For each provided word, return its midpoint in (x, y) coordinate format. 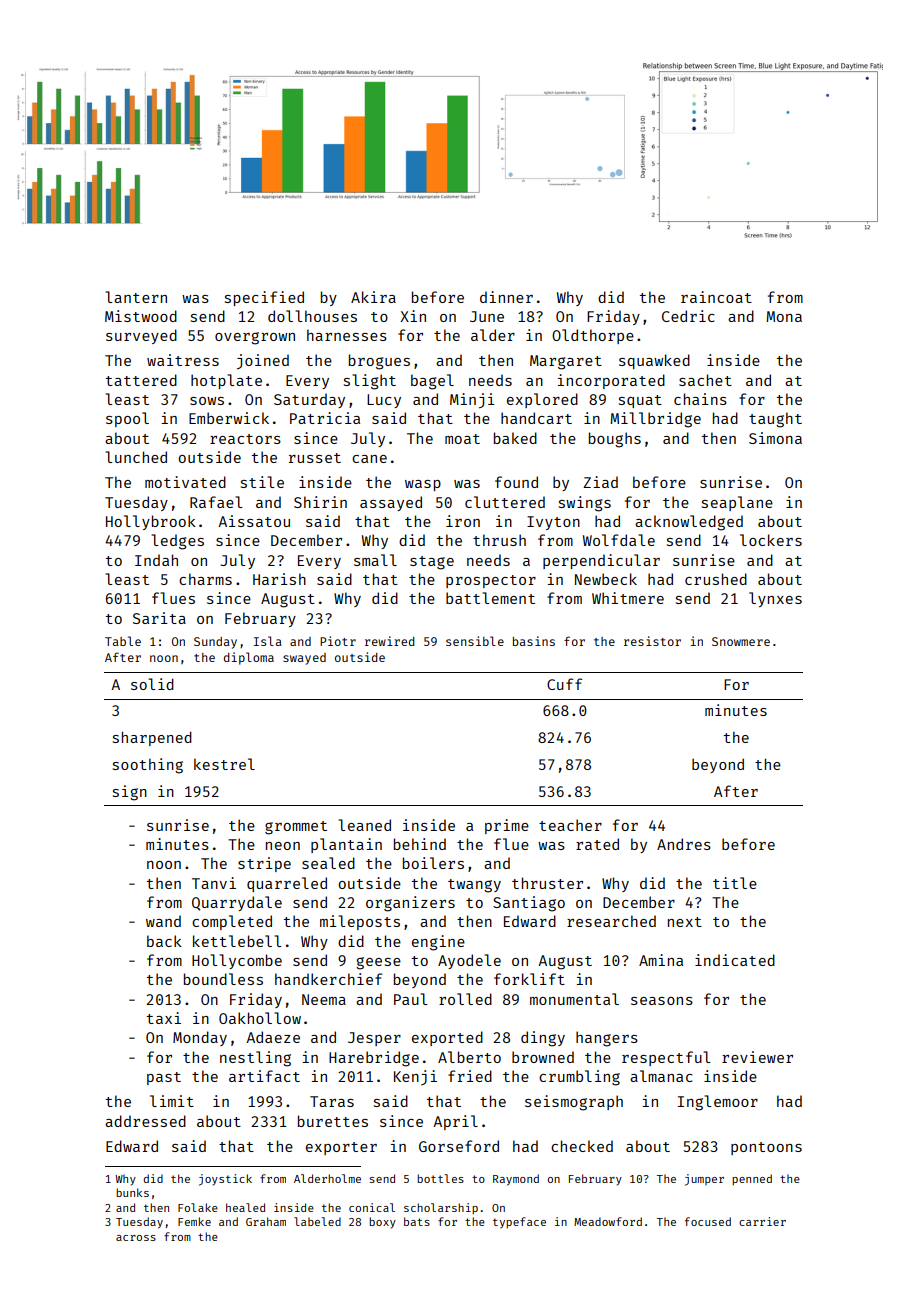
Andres (684, 844)
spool (127, 419)
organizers (410, 904)
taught (775, 420)
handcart (536, 418)
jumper (704, 1180)
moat (462, 439)
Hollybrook (151, 522)
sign (130, 793)
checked (582, 1146)
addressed (145, 1121)
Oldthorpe (593, 336)
